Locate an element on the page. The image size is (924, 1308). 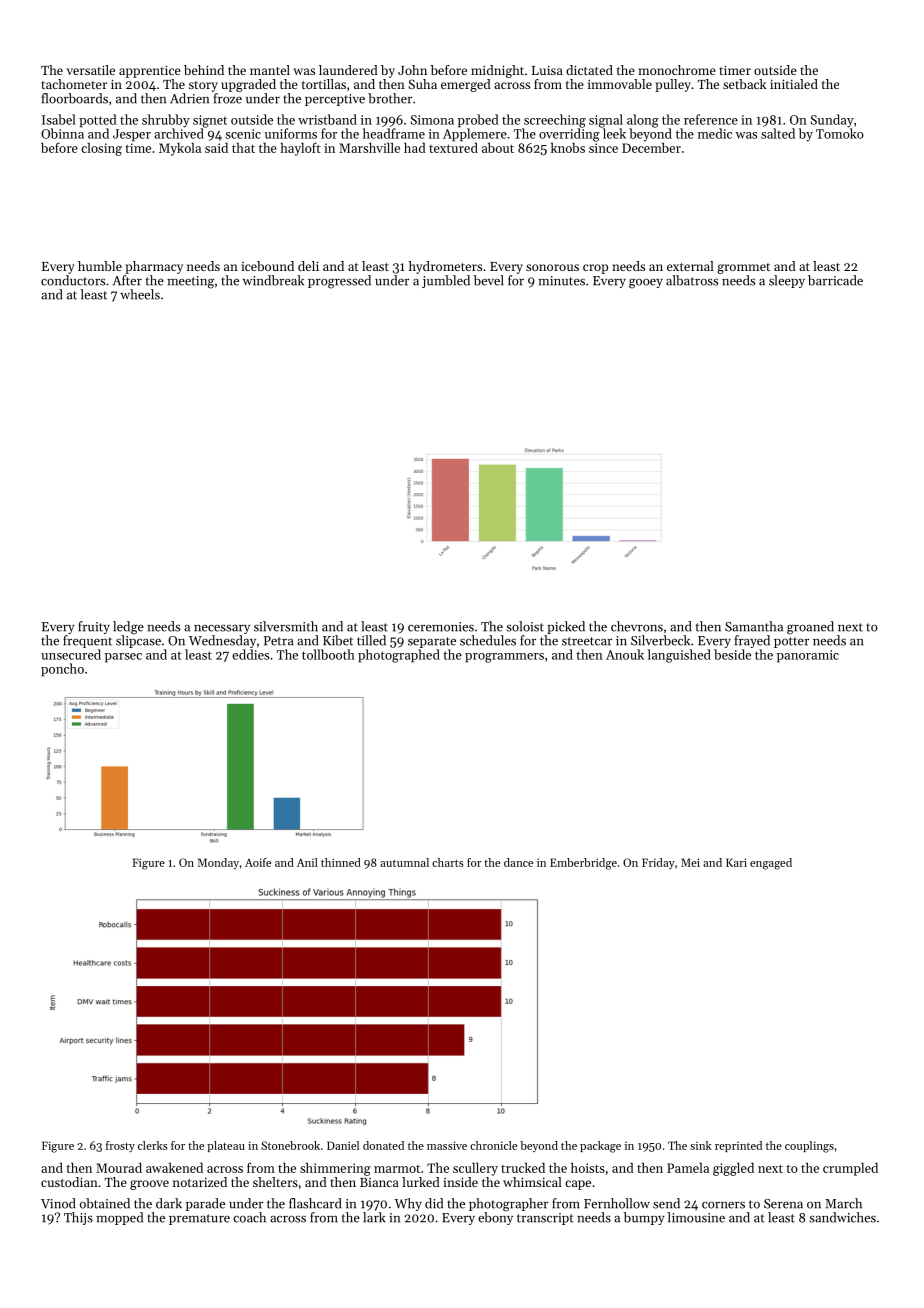
thinned is located at coordinates (341, 862).
